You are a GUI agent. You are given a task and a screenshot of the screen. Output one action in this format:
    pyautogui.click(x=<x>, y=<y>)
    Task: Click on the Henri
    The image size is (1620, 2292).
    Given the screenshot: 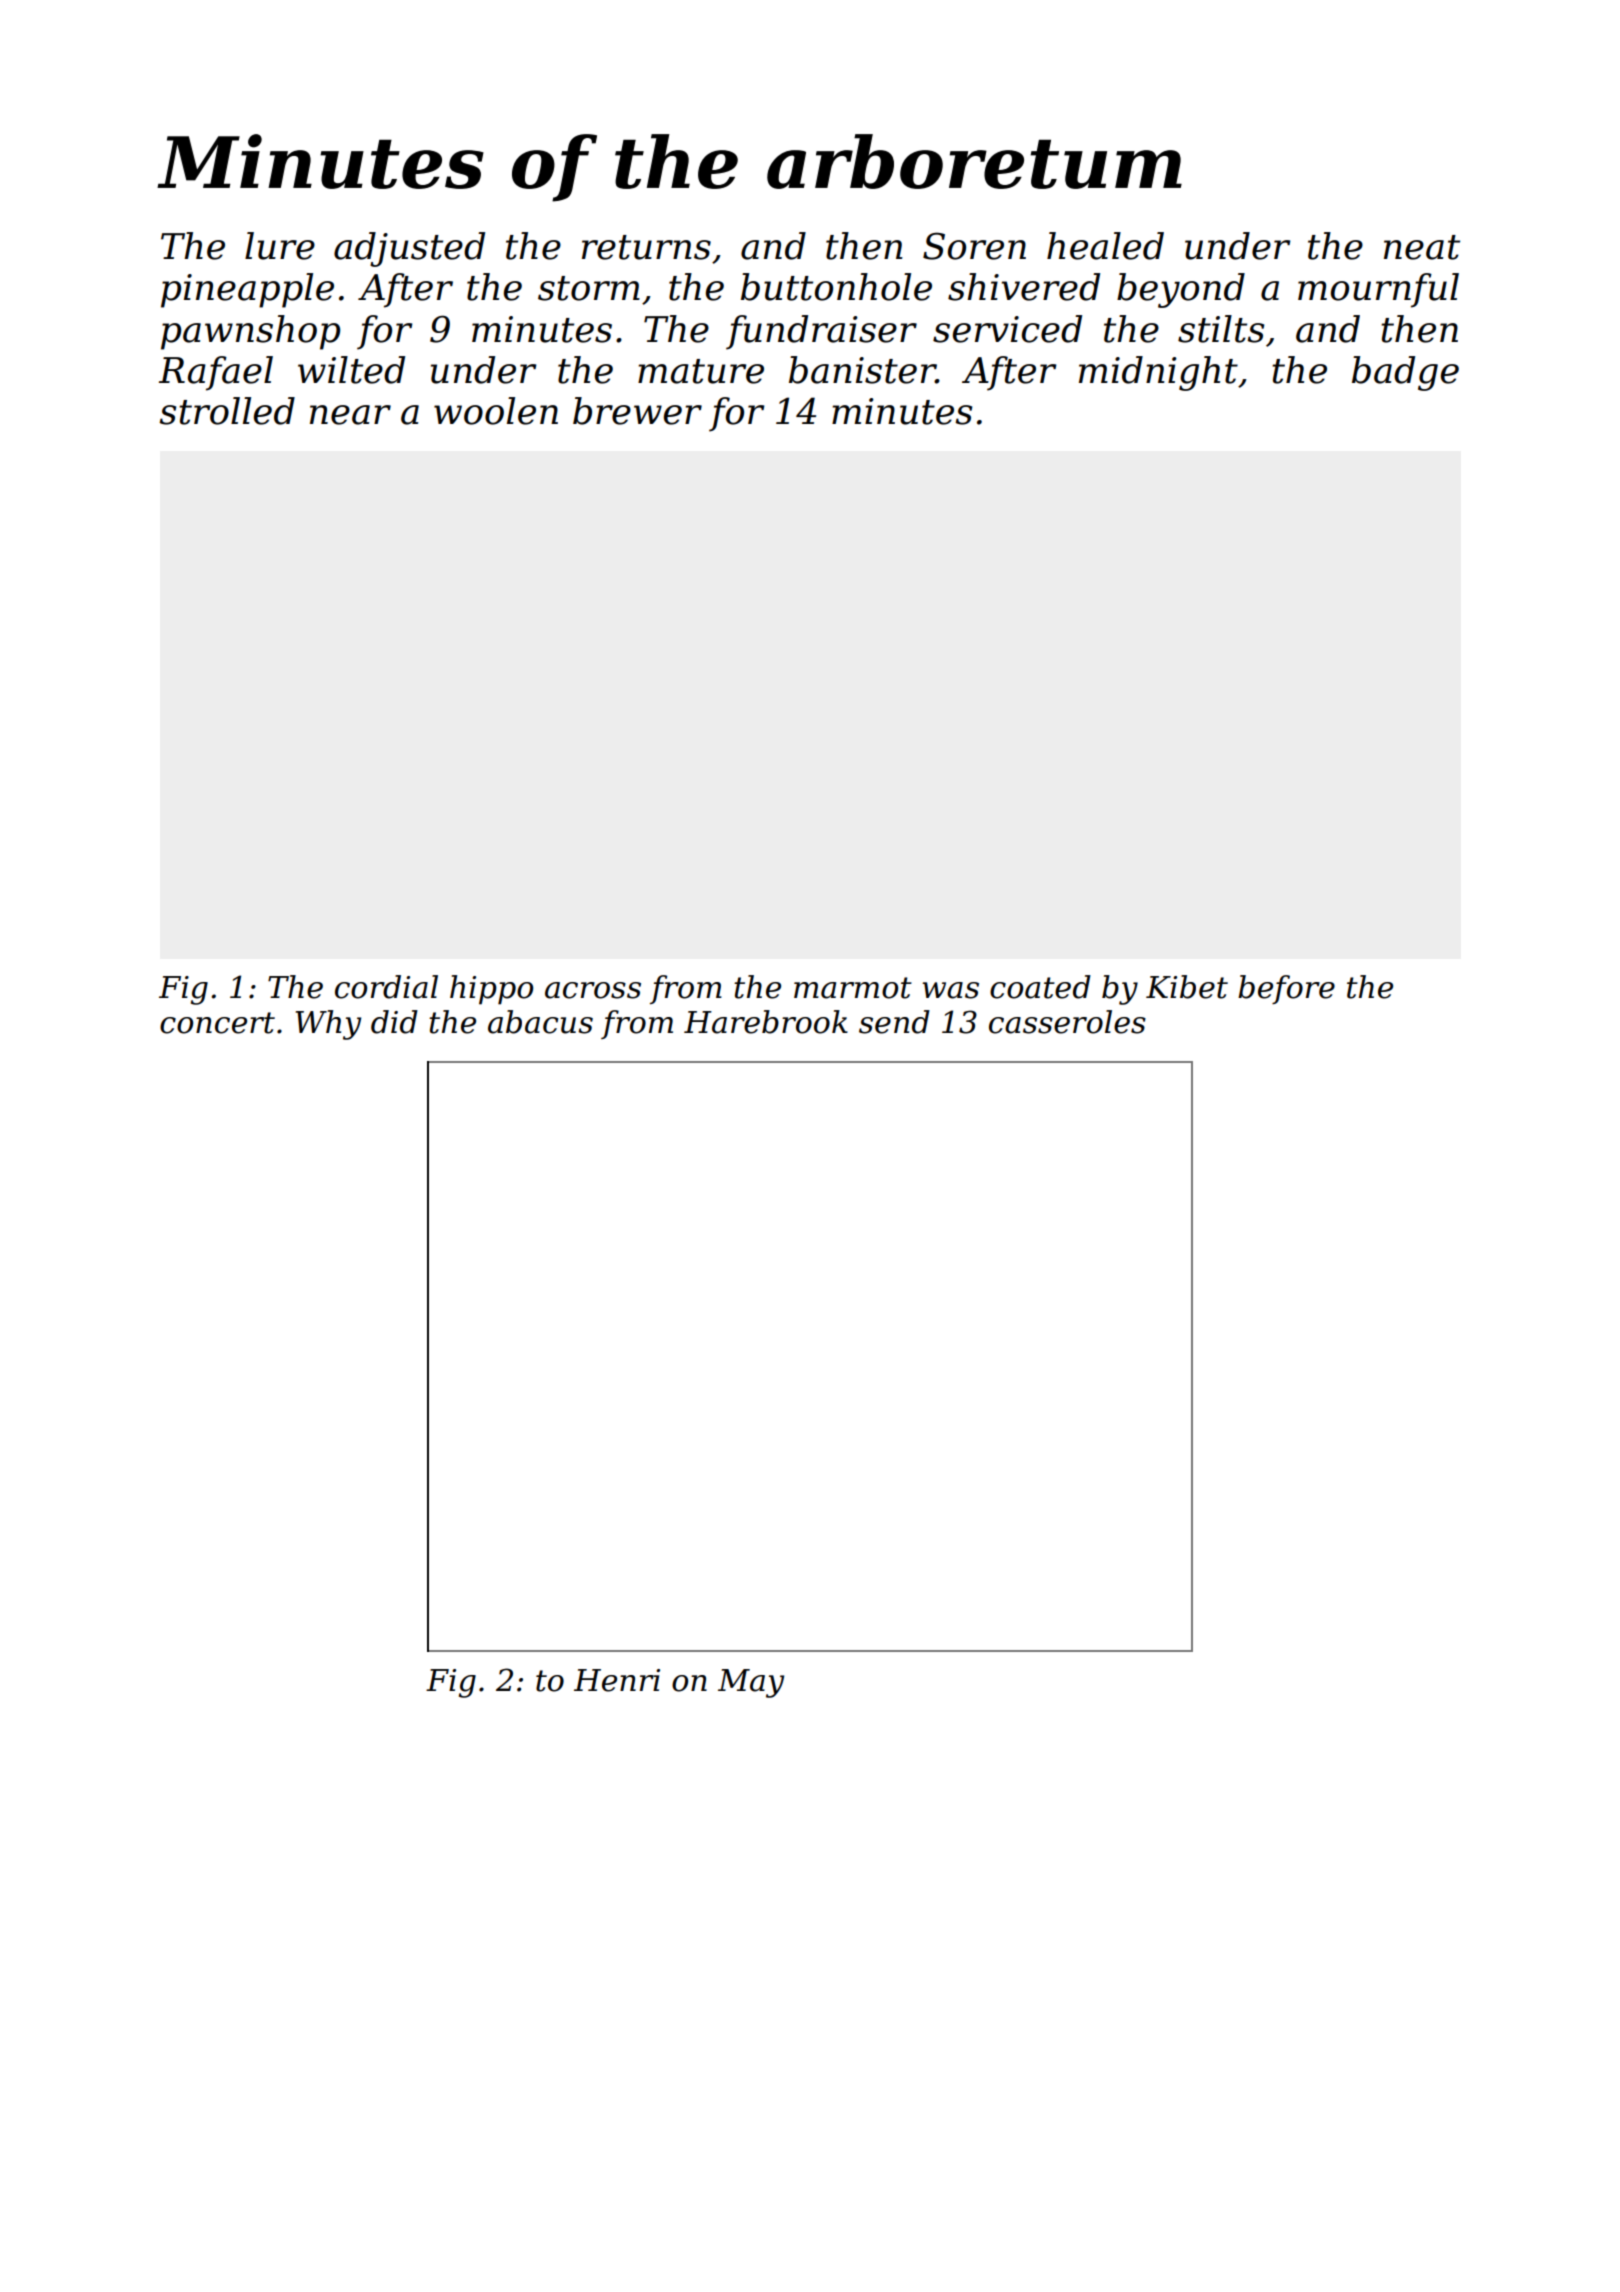 What is the action you would take?
    pyautogui.click(x=617, y=1680)
